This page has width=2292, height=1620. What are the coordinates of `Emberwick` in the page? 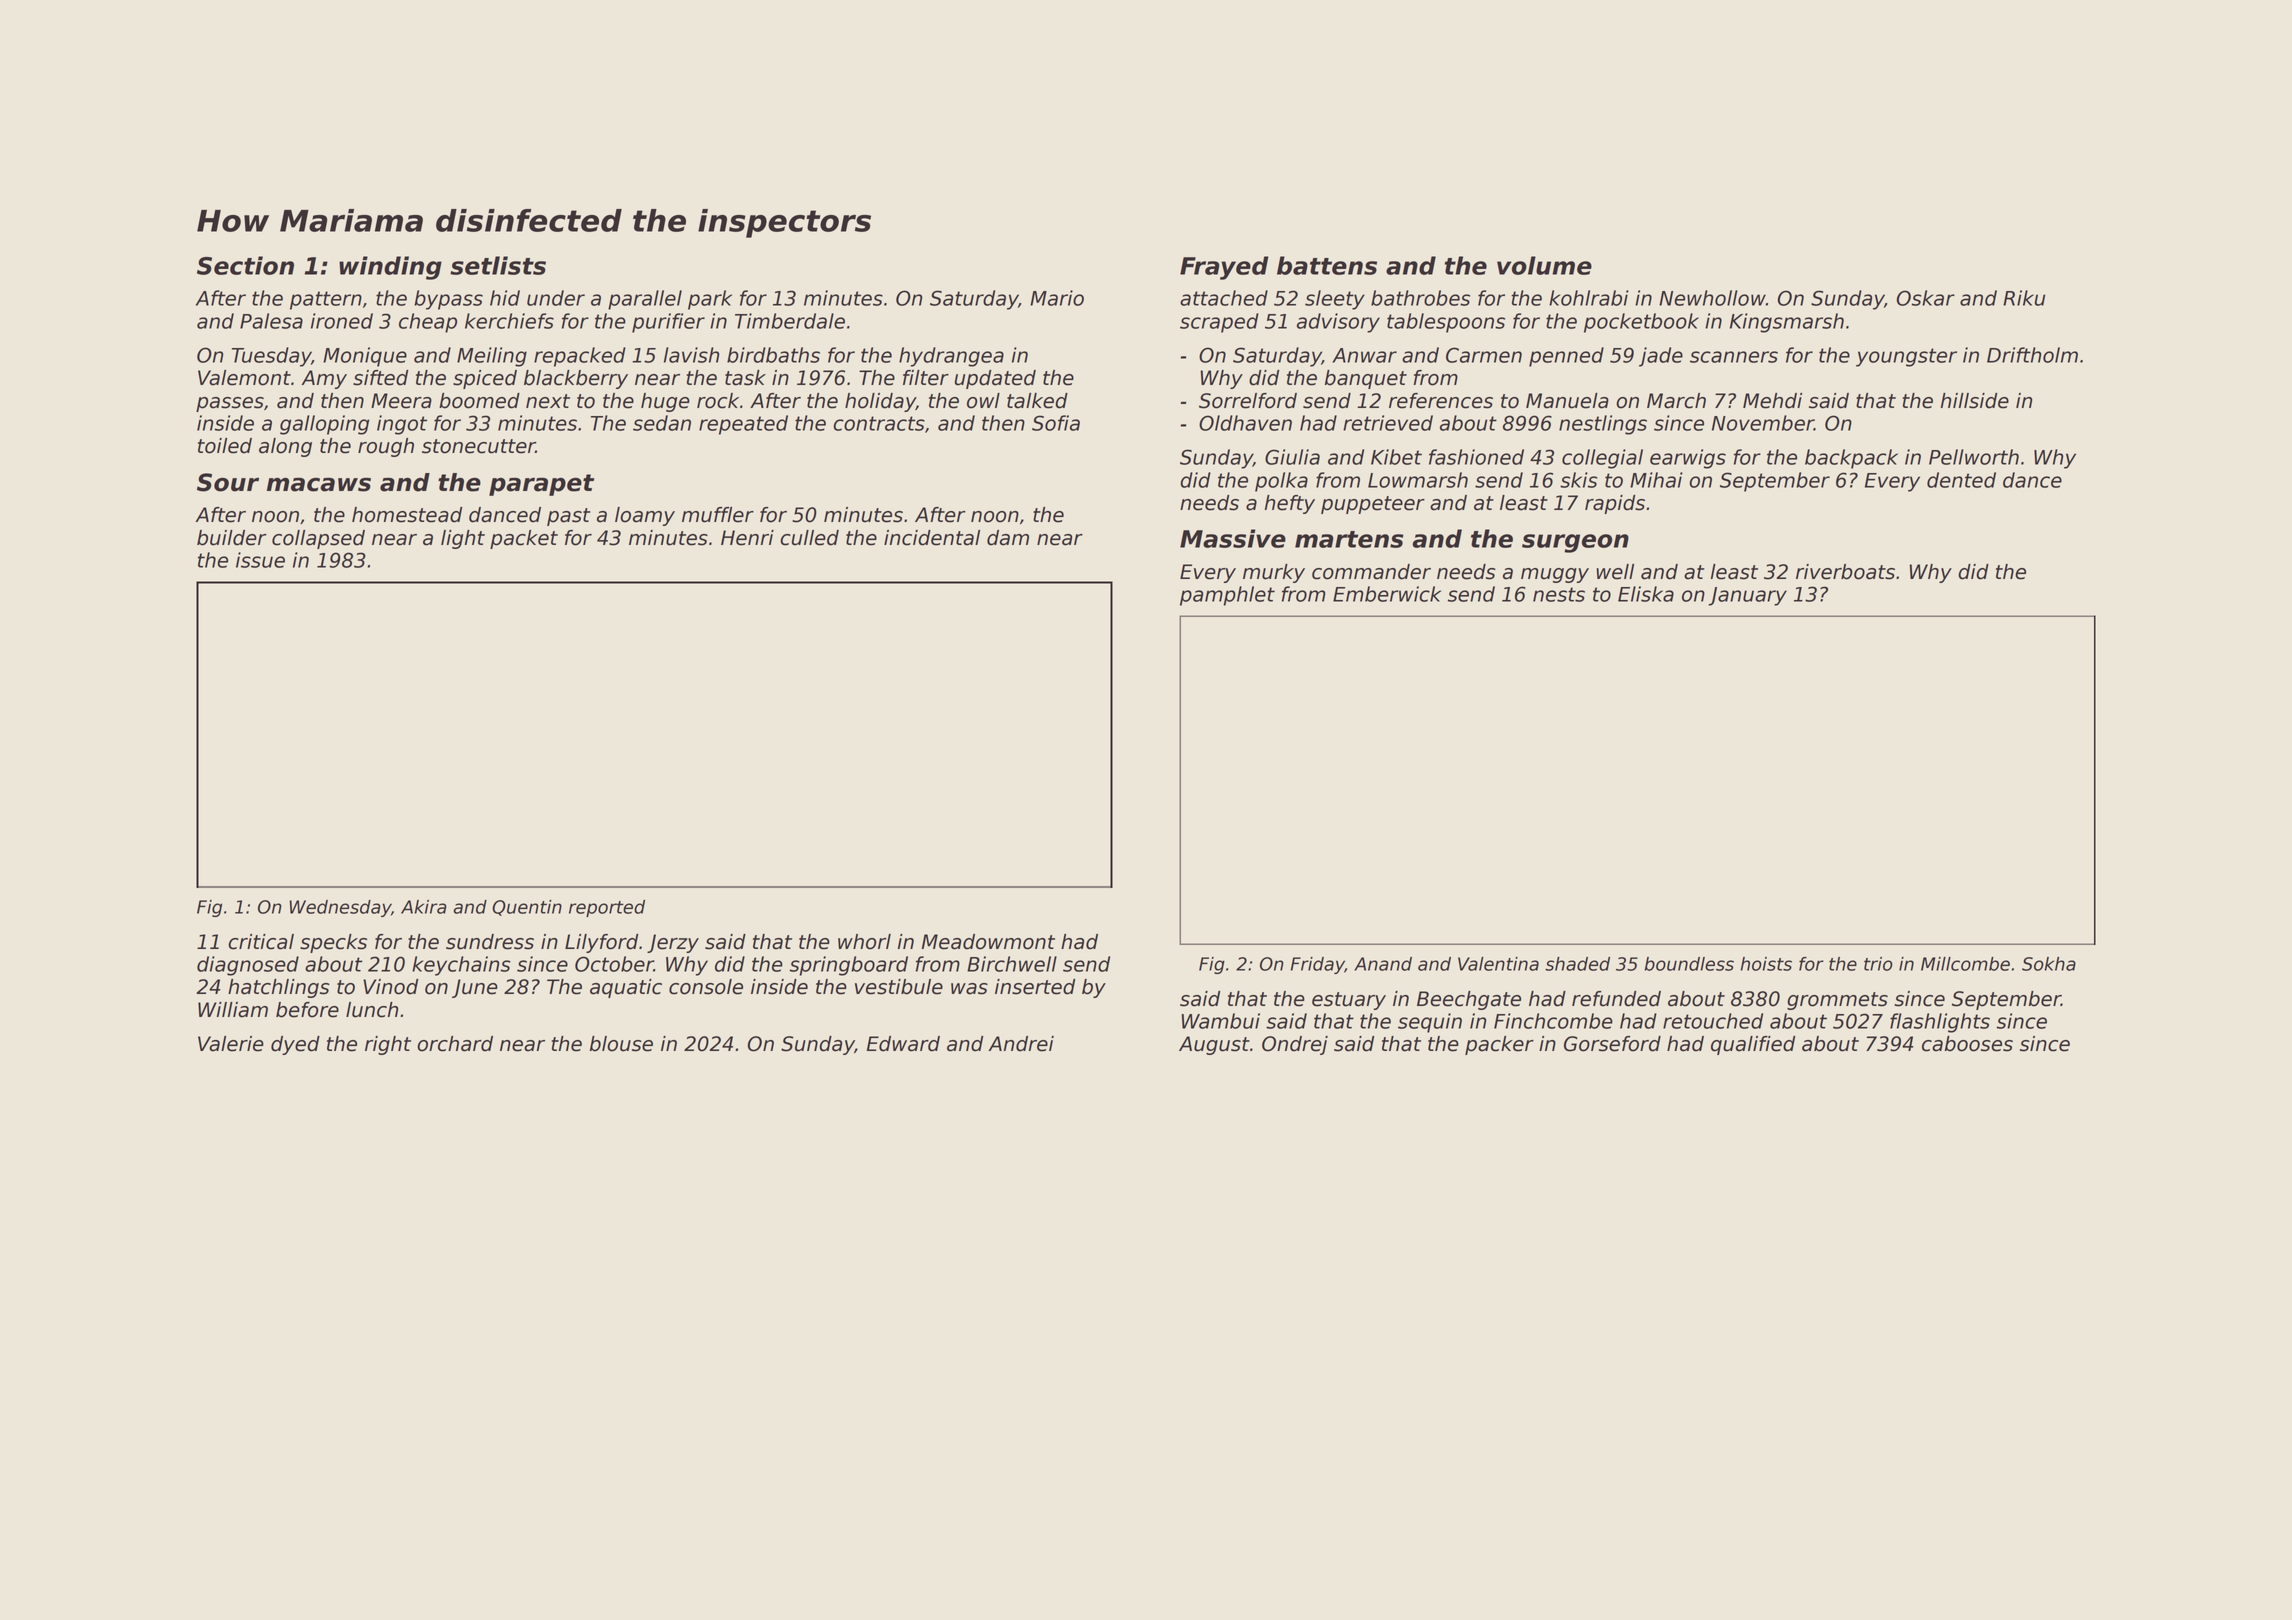 It's located at (1387, 594).
